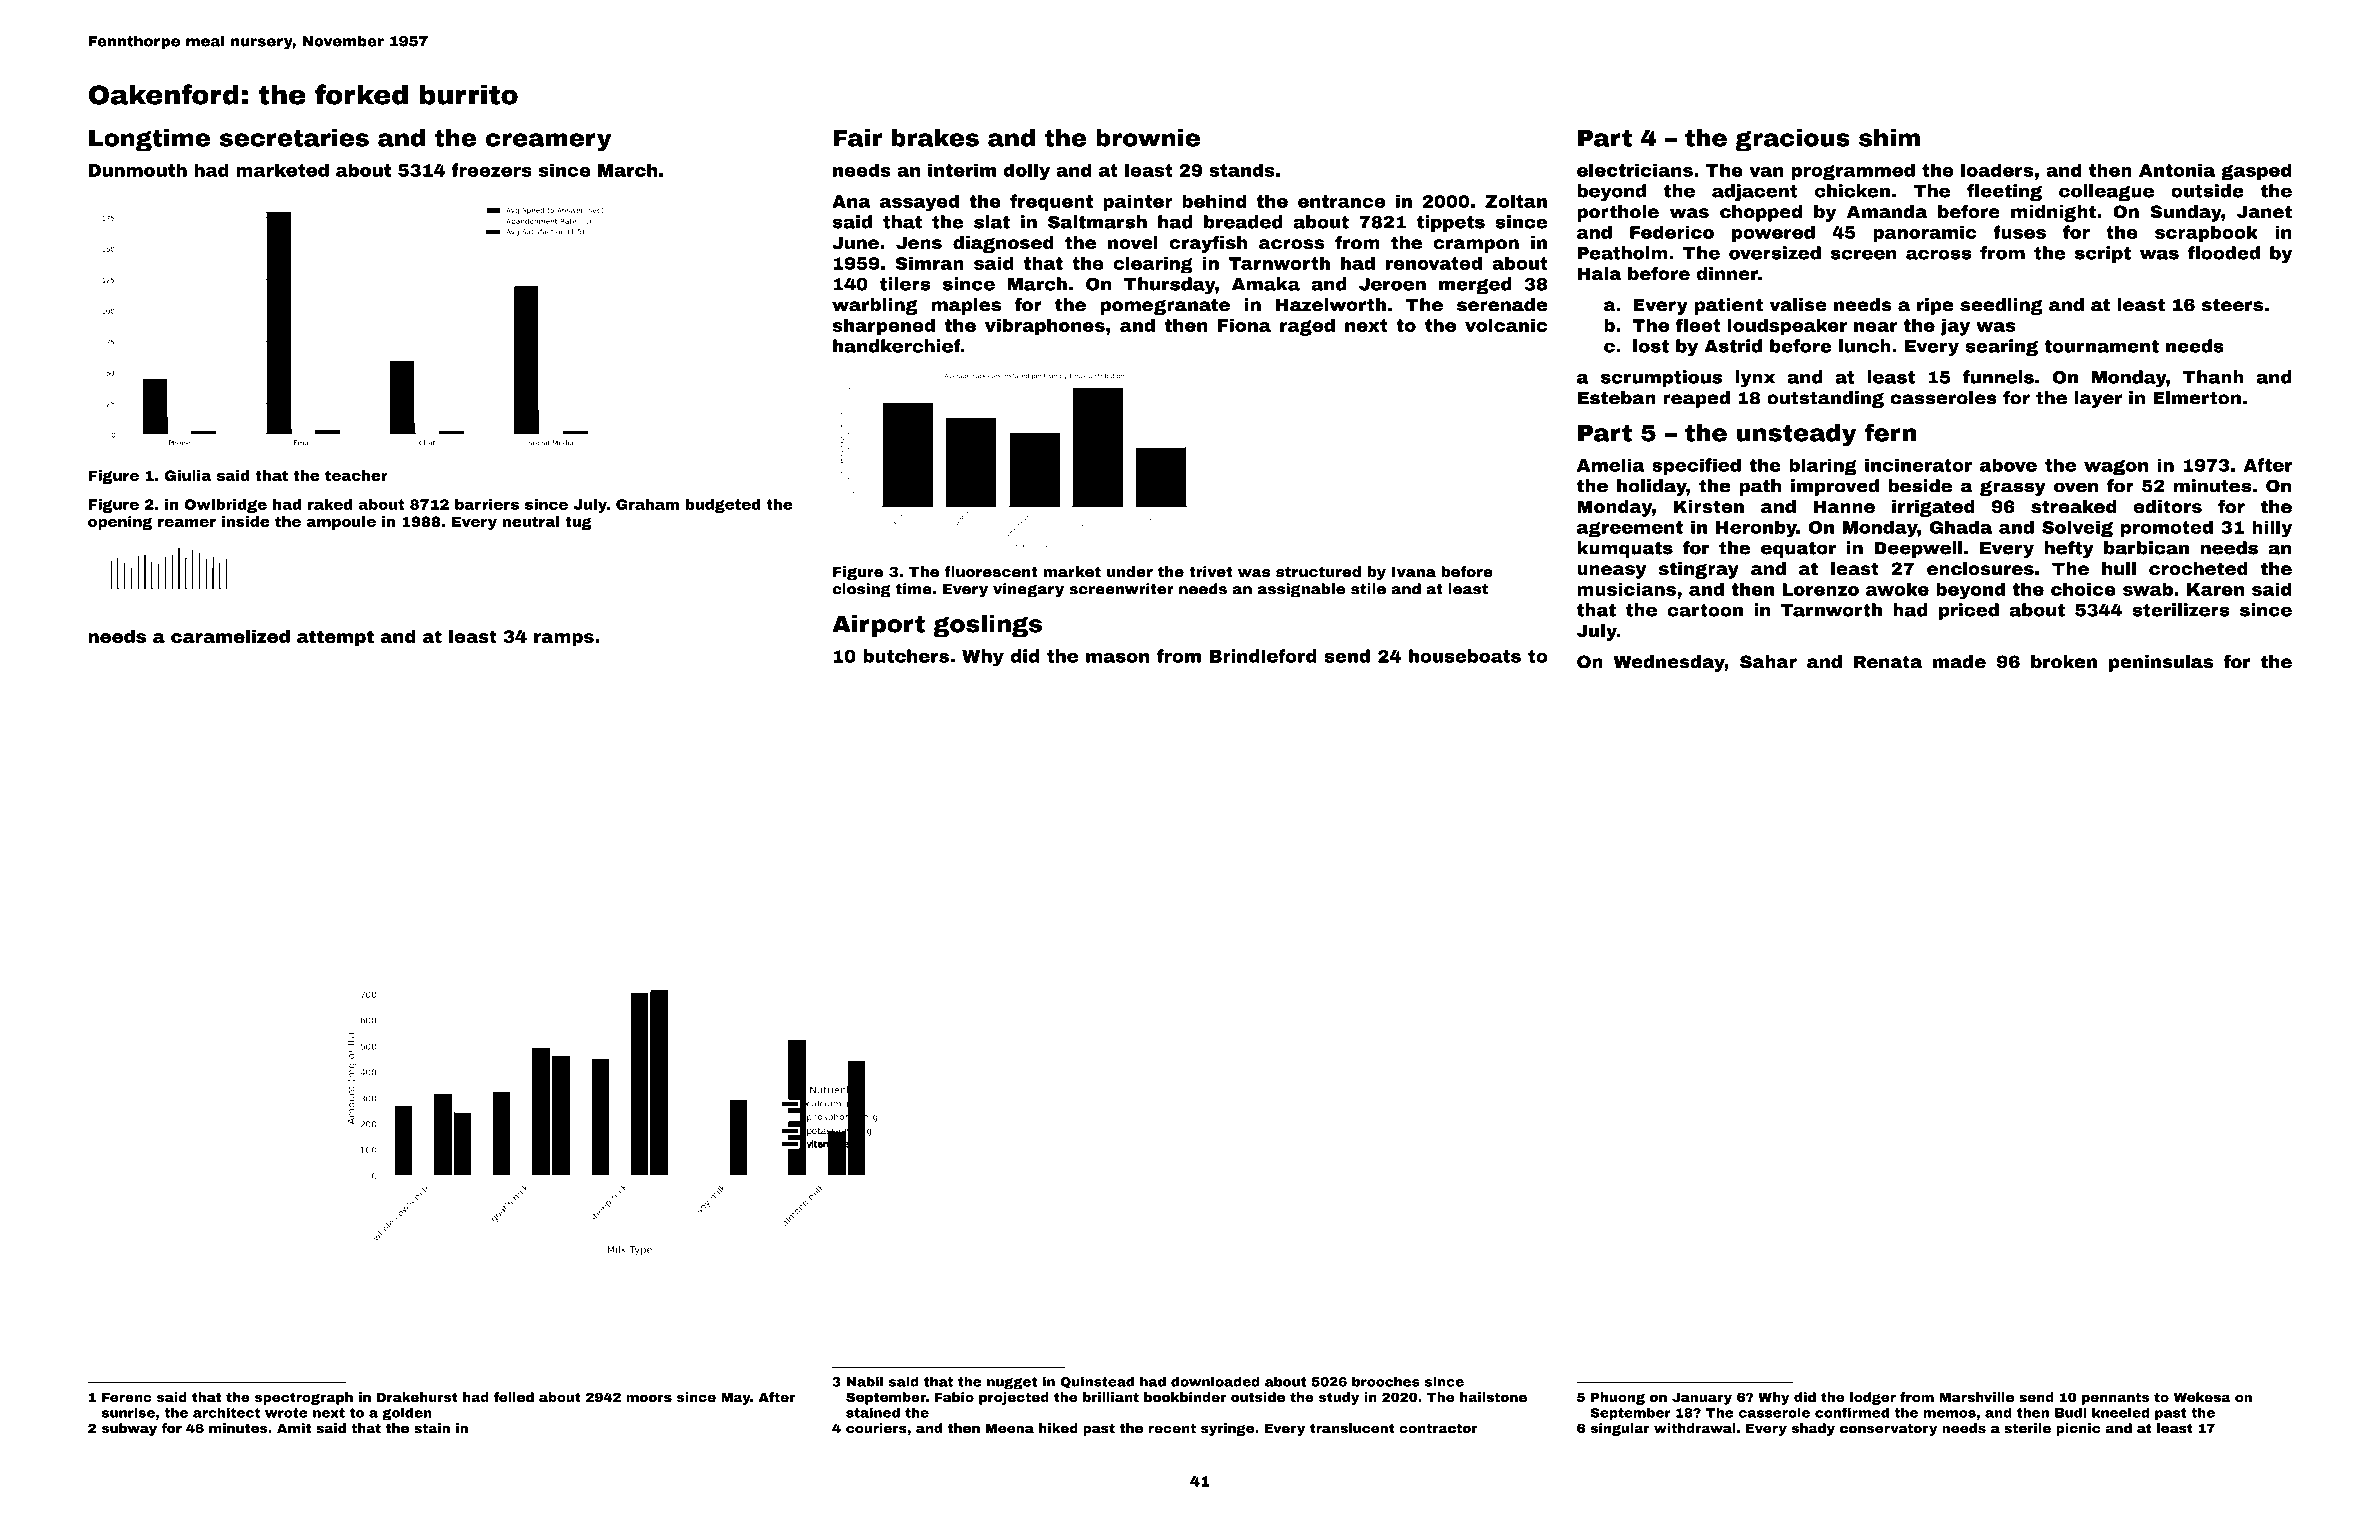  I want to click on Amit, so click(294, 1428).
